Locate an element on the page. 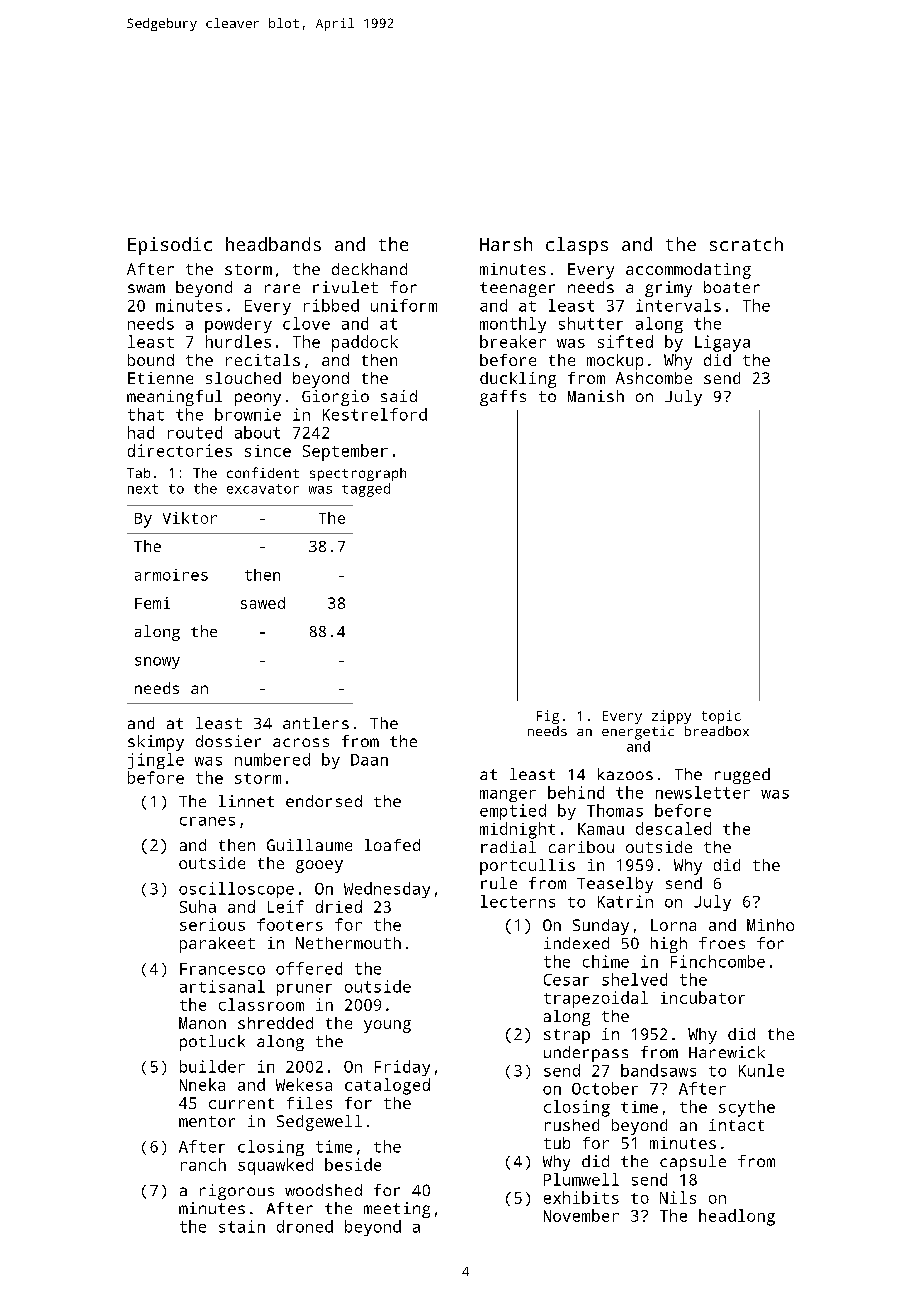 The width and height of the document is (924, 1314). skimpy is located at coordinates (156, 743).
